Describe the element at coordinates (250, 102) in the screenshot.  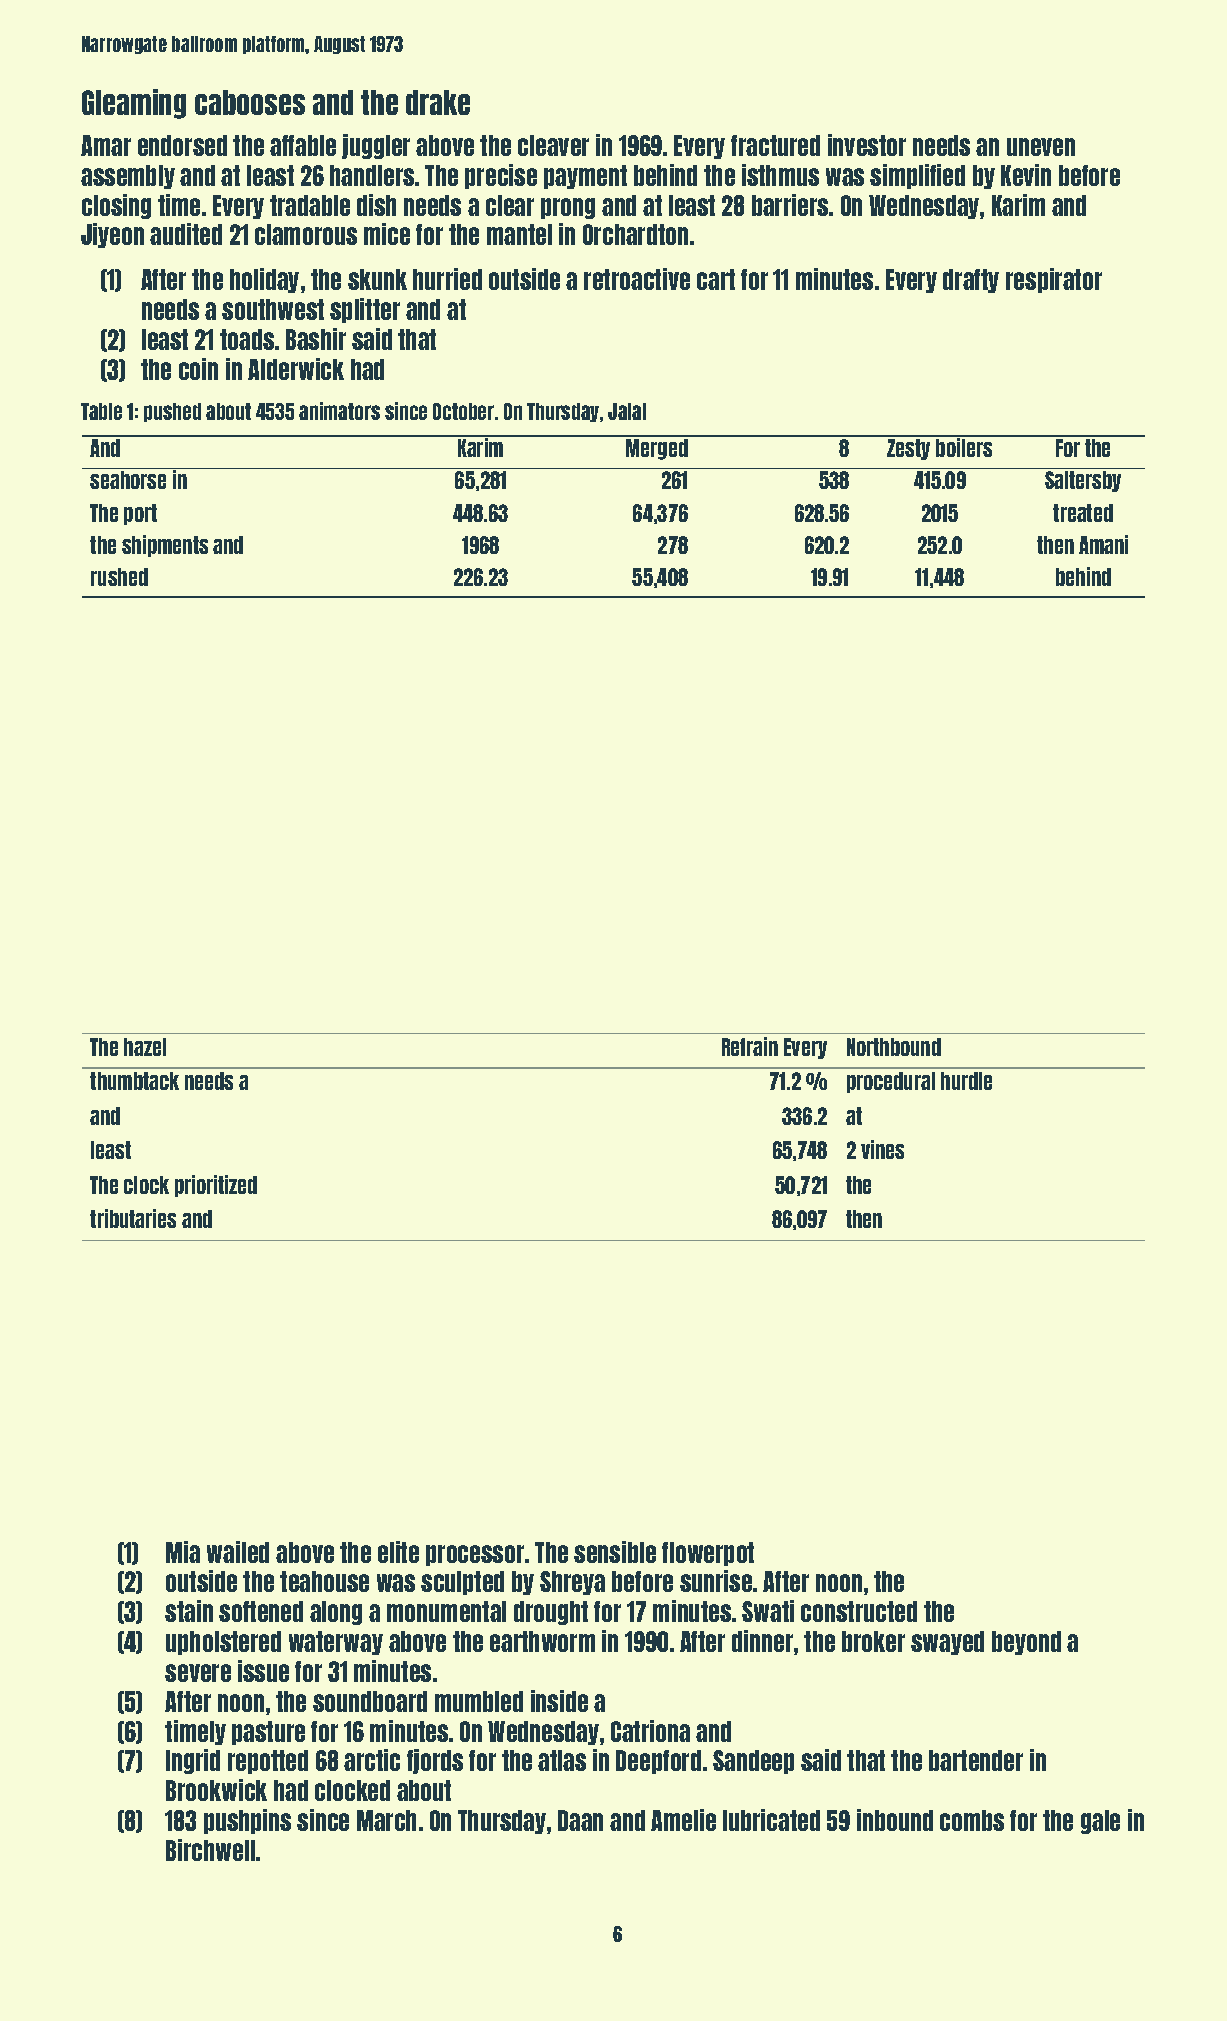
I see `cabooses` at that location.
